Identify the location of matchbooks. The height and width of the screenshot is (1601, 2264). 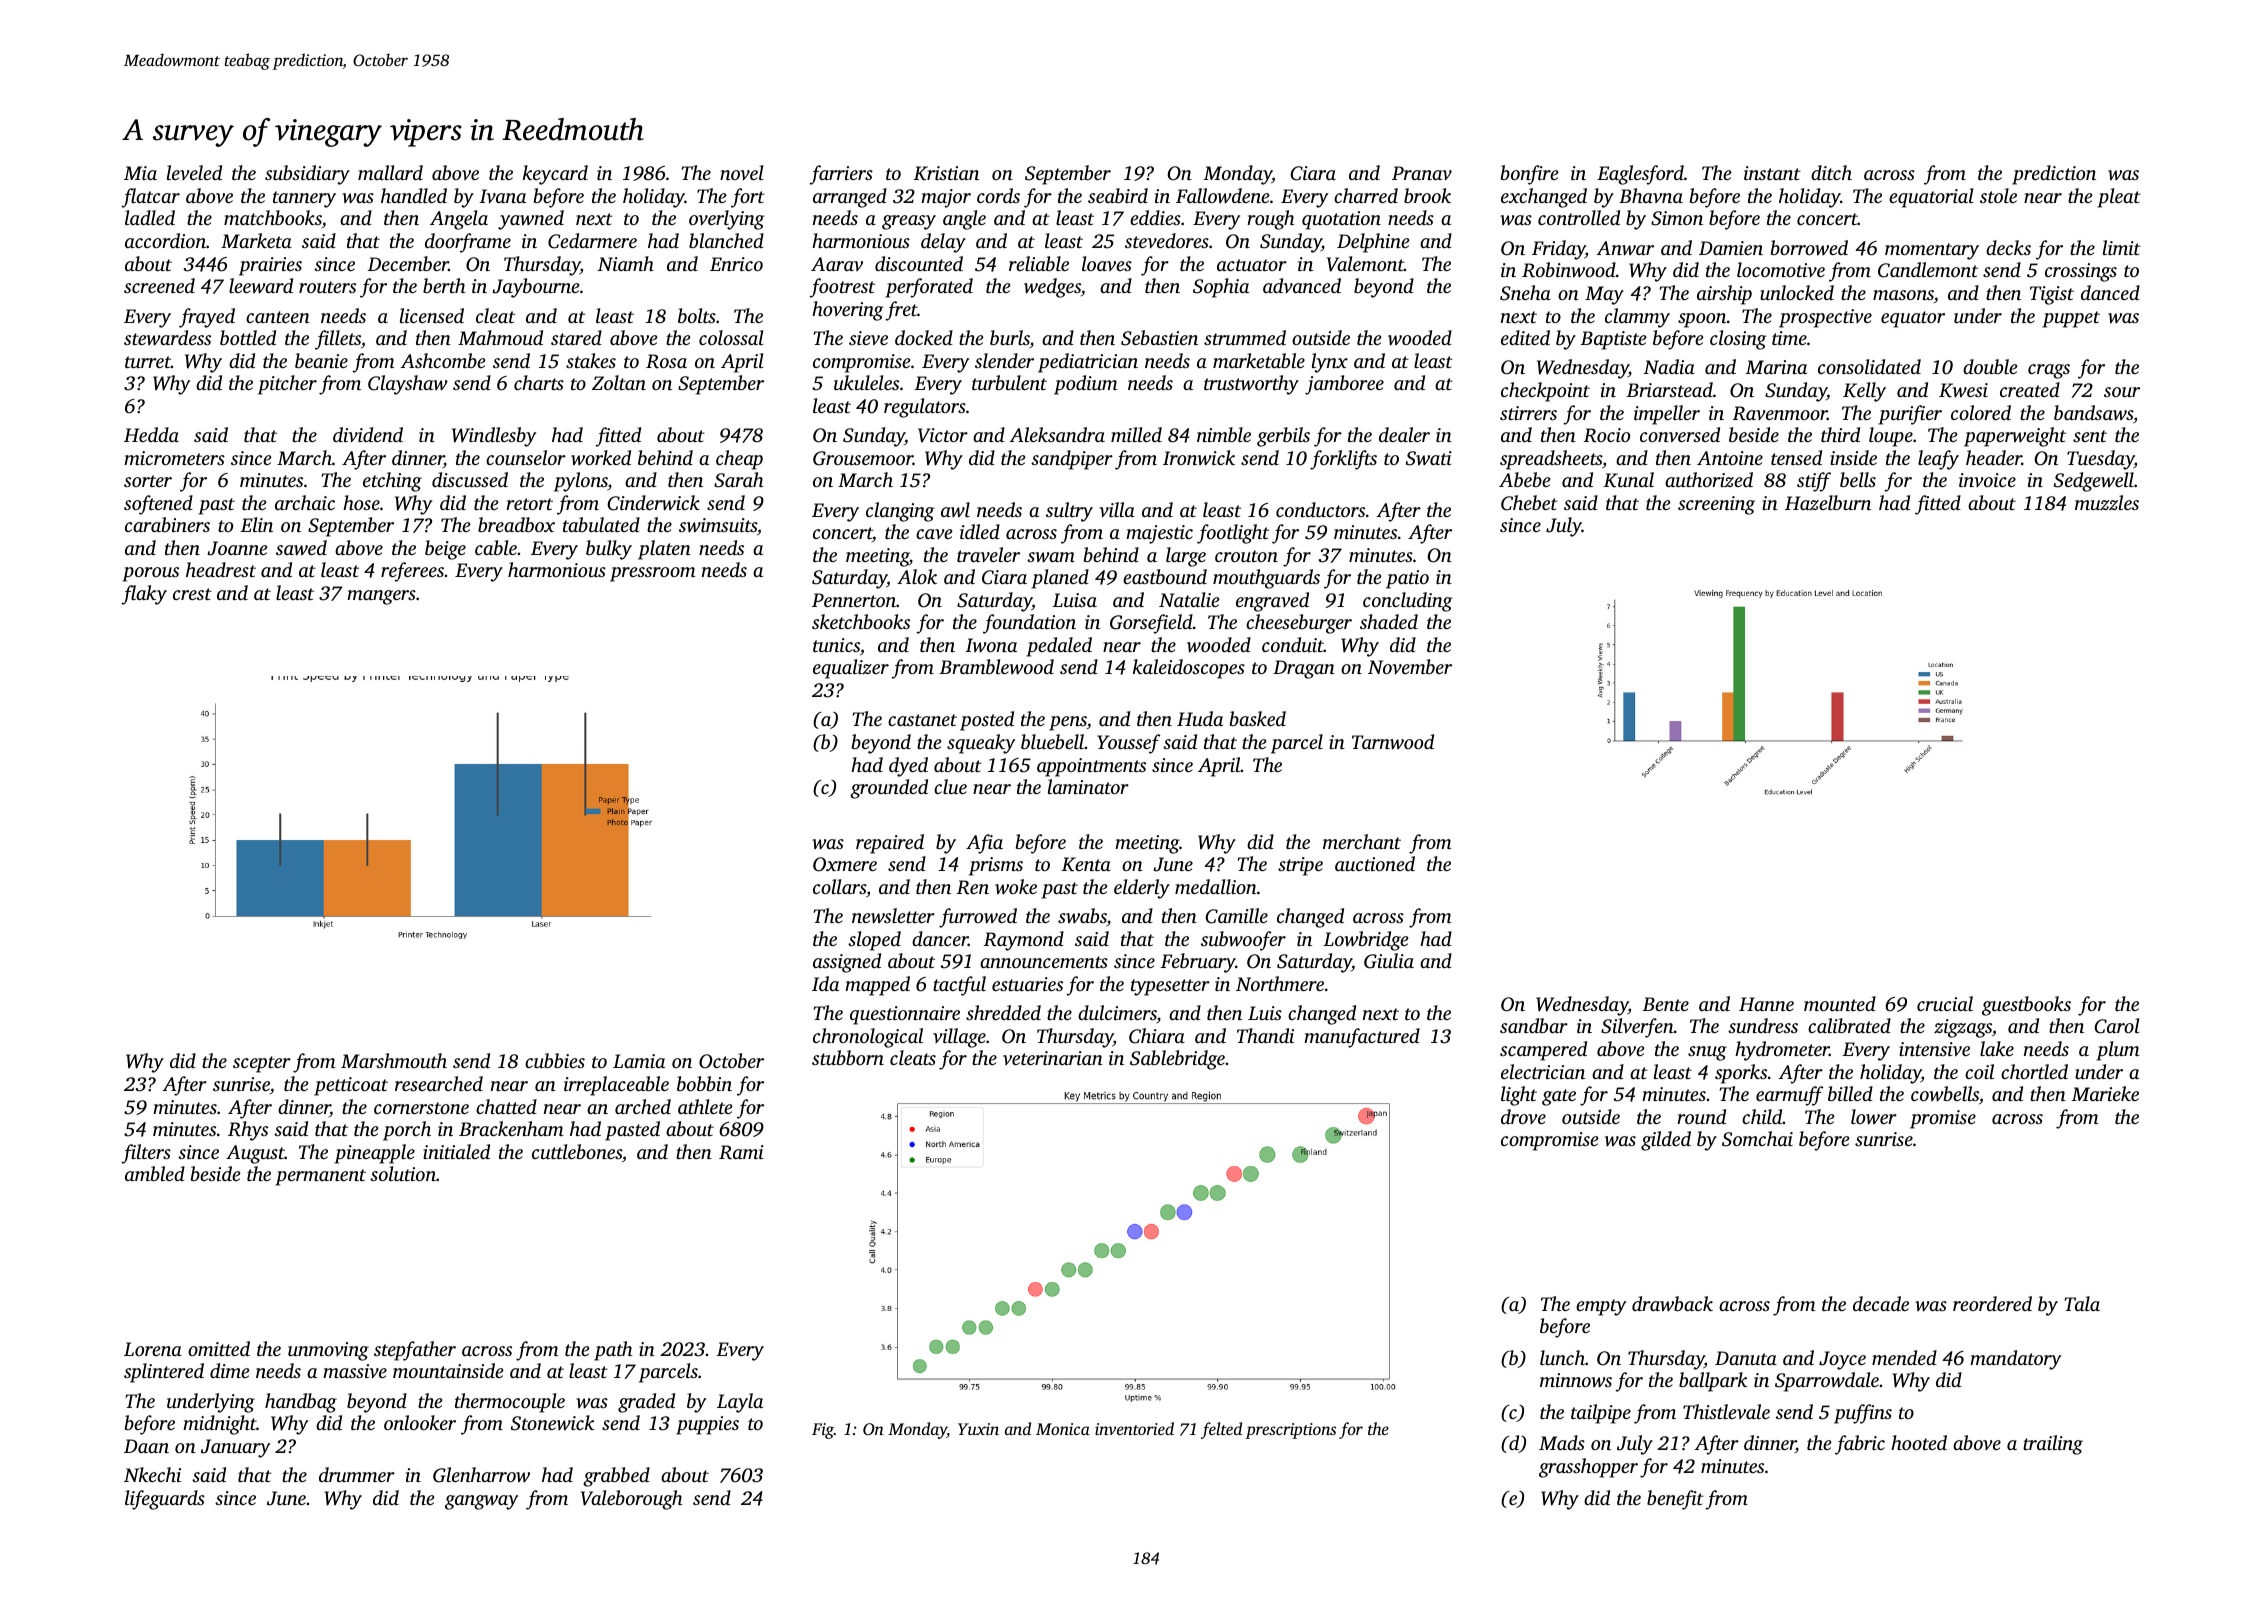
(273, 217).
